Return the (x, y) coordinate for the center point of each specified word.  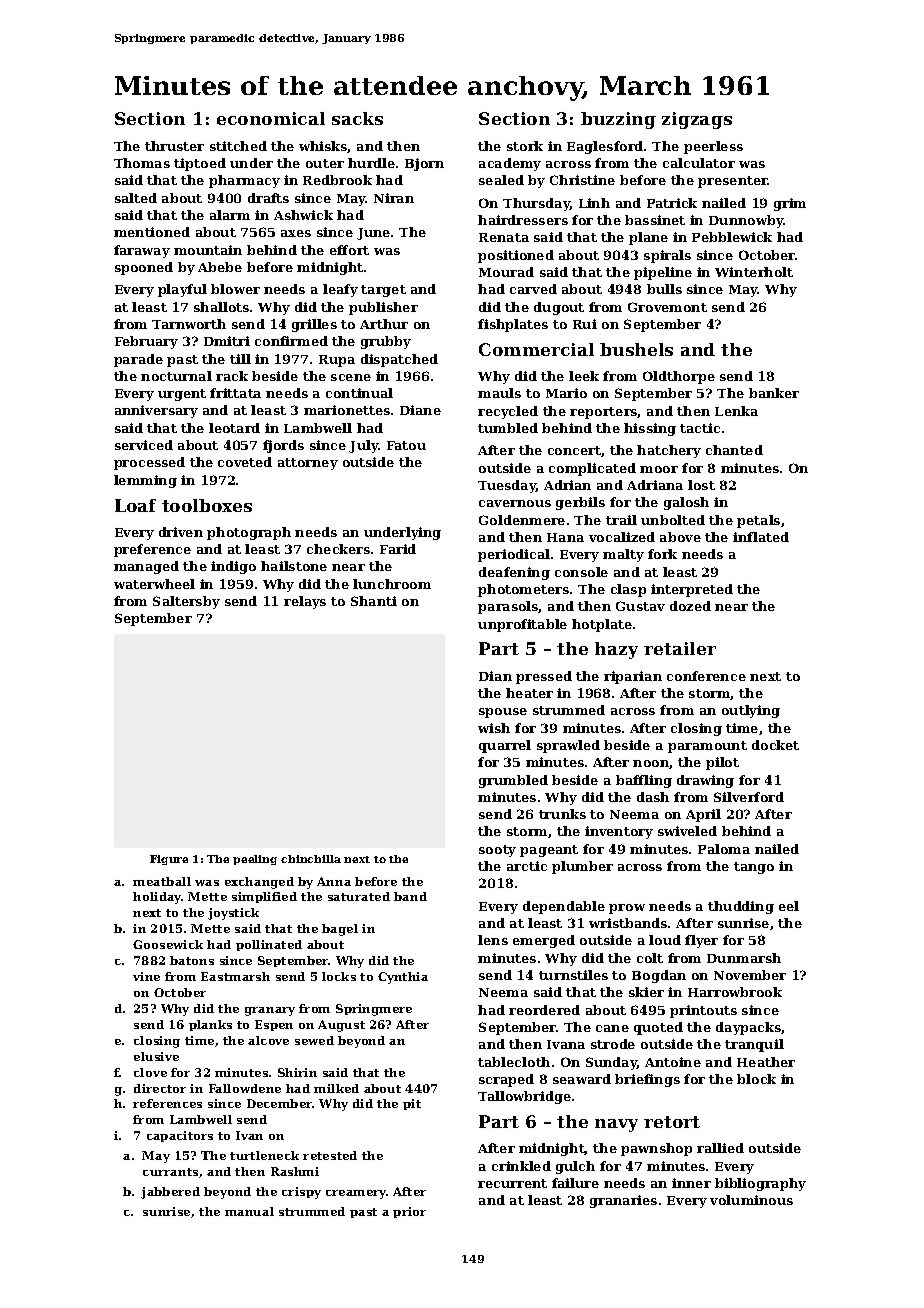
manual (249, 1211)
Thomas (142, 163)
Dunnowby (746, 221)
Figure (169, 860)
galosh (686, 503)
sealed (501, 180)
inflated (761, 537)
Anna (334, 881)
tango (754, 868)
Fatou (406, 445)
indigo (233, 567)
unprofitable (522, 625)
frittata (235, 393)
